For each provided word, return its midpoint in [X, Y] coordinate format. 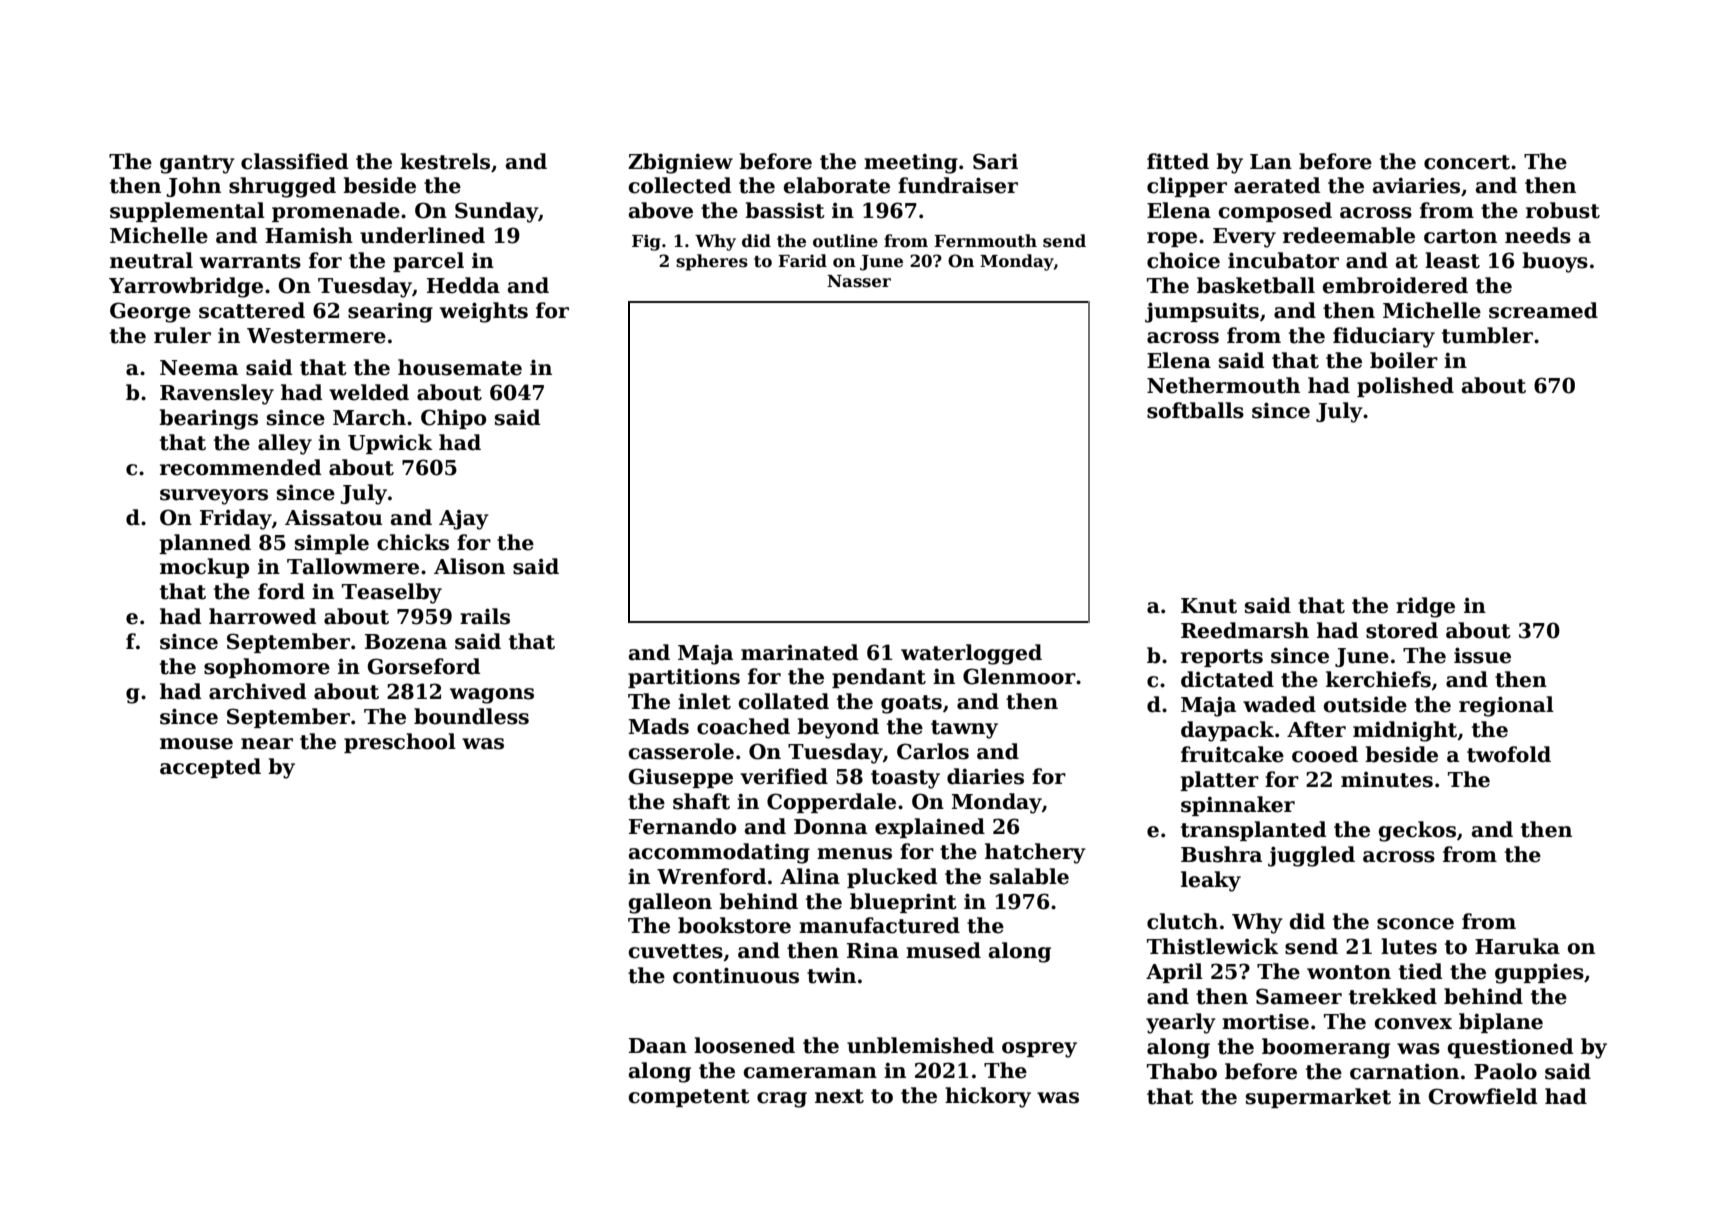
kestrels [445, 161]
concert [1467, 162]
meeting [911, 164]
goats [911, 704]
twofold [1509, 754]
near [267, 744]
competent [689, 1098]
